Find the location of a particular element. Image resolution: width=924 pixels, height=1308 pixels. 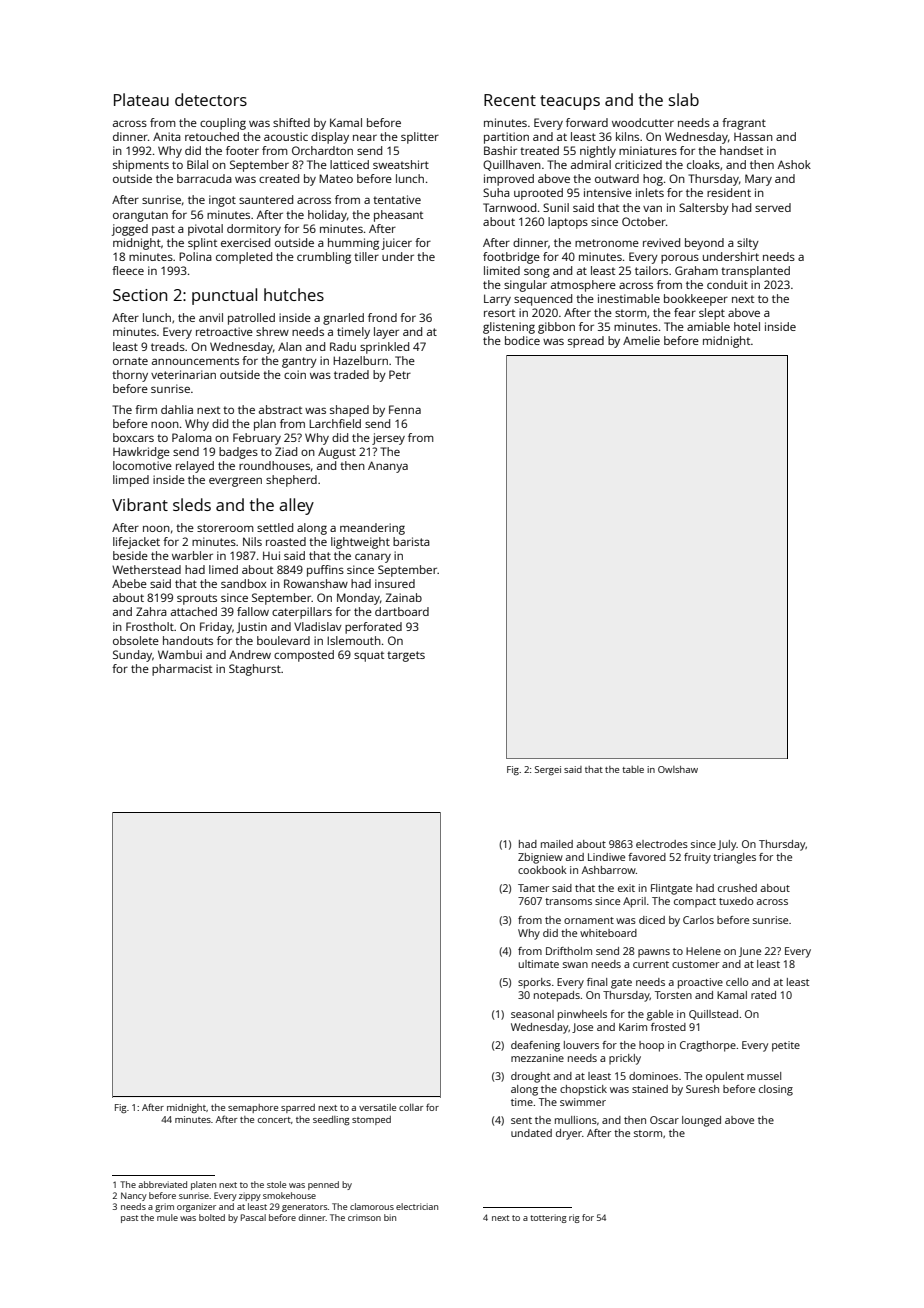

mule is located at coordinates (167, 1217).
